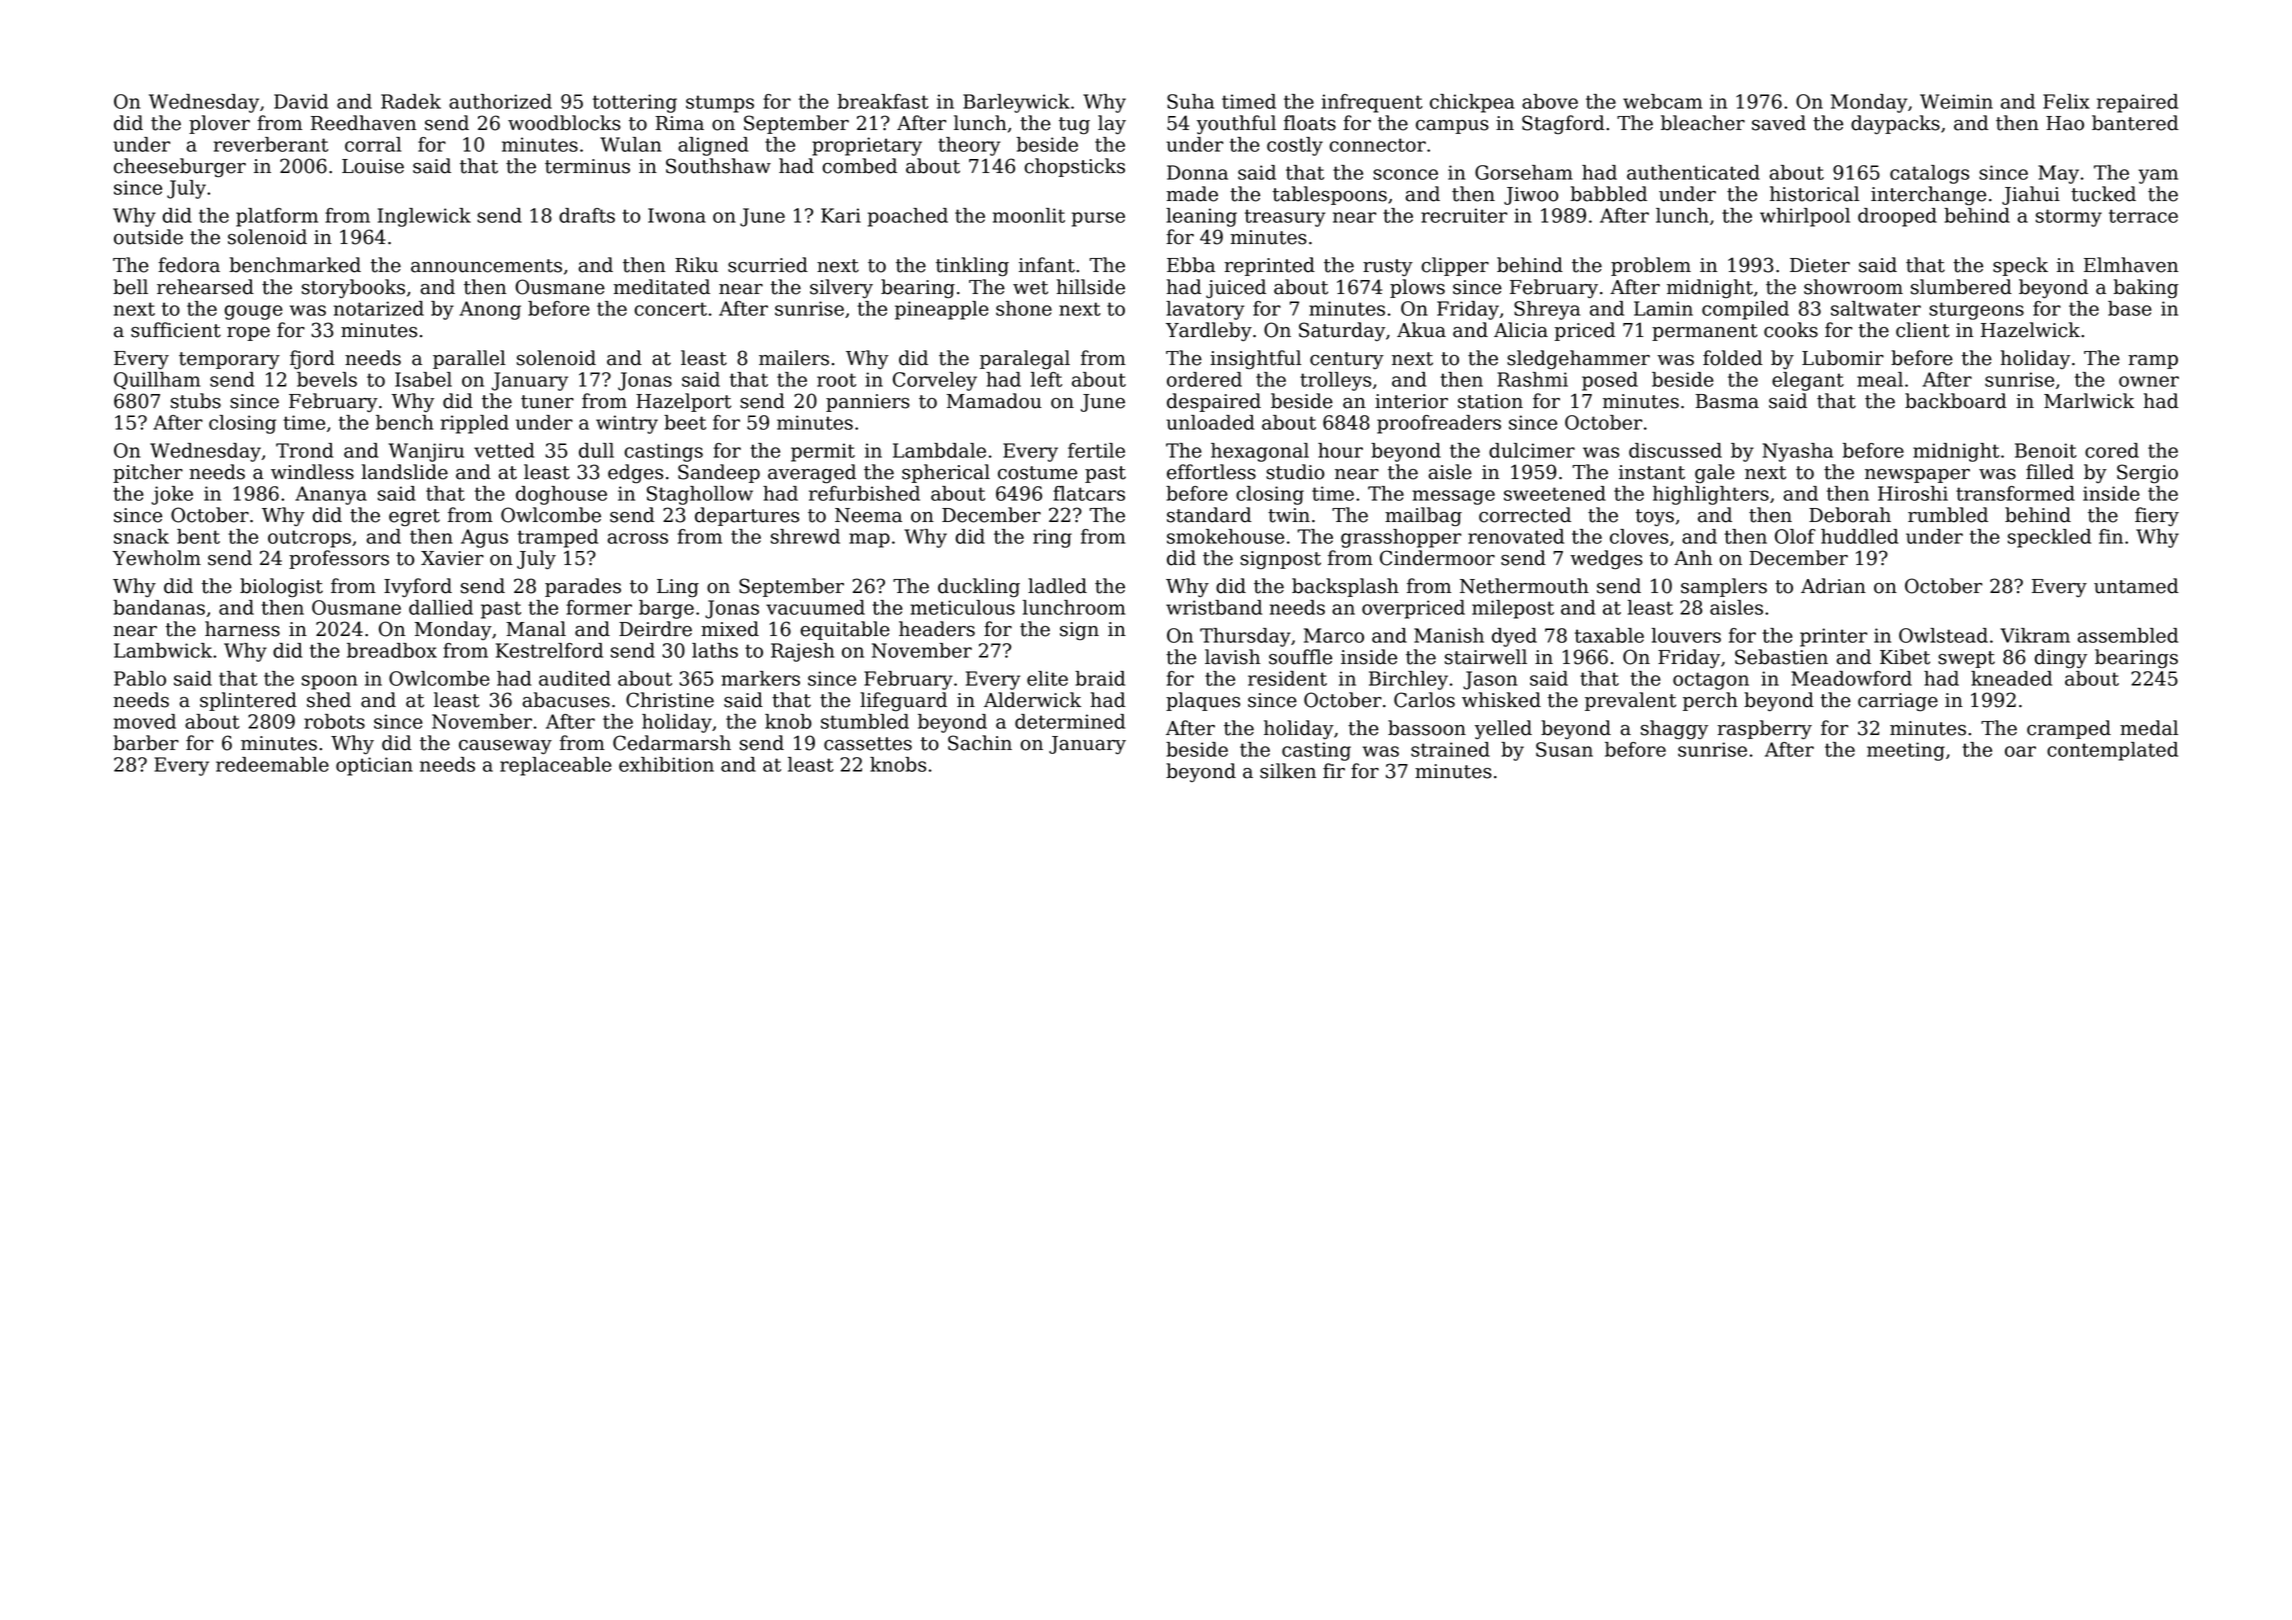  Describe the element at coordinates (248, 701) in the image. I see `splintered` at that location.
